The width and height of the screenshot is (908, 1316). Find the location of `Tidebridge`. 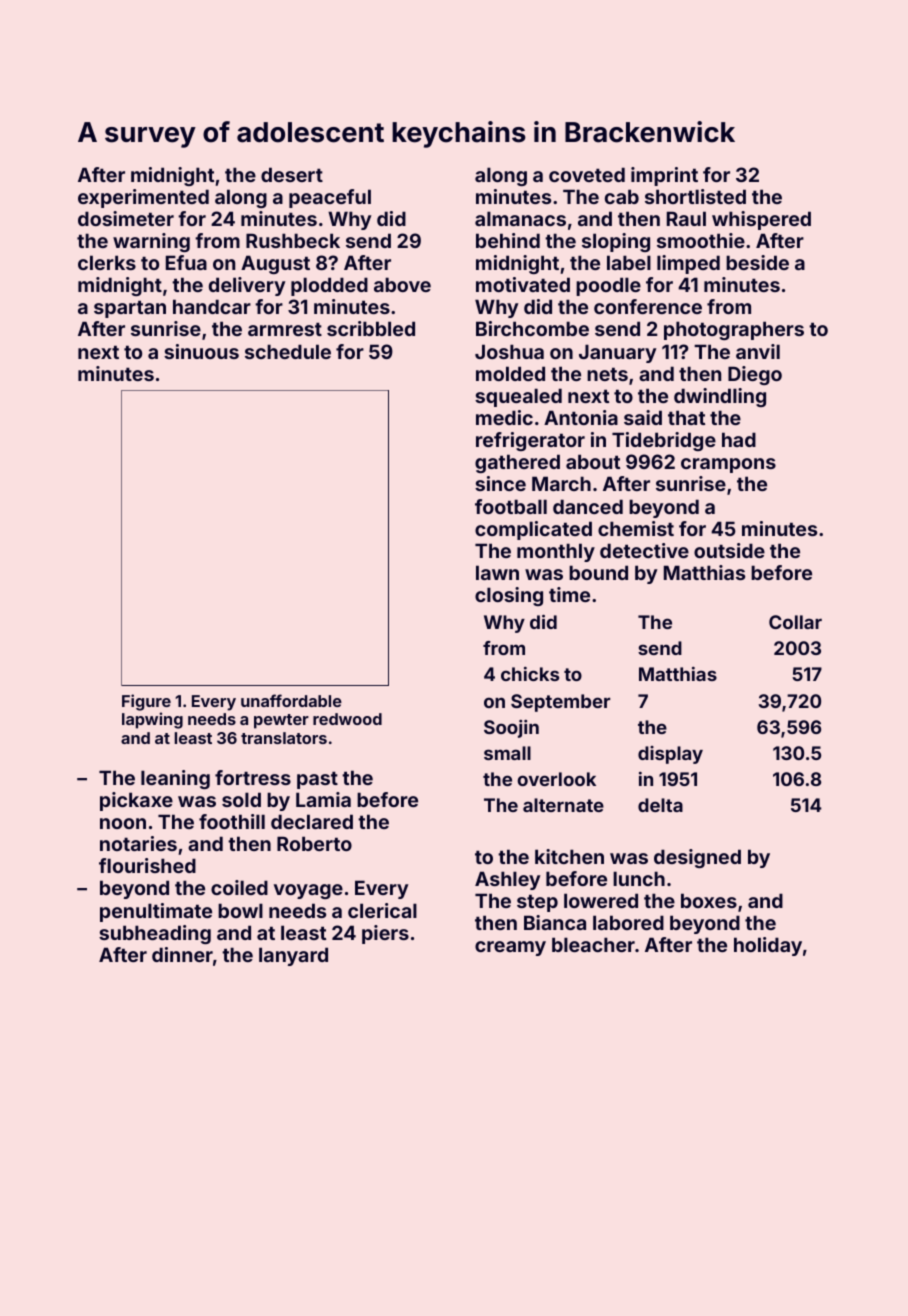

Tidebridge is located at coordinates (664, 441).
